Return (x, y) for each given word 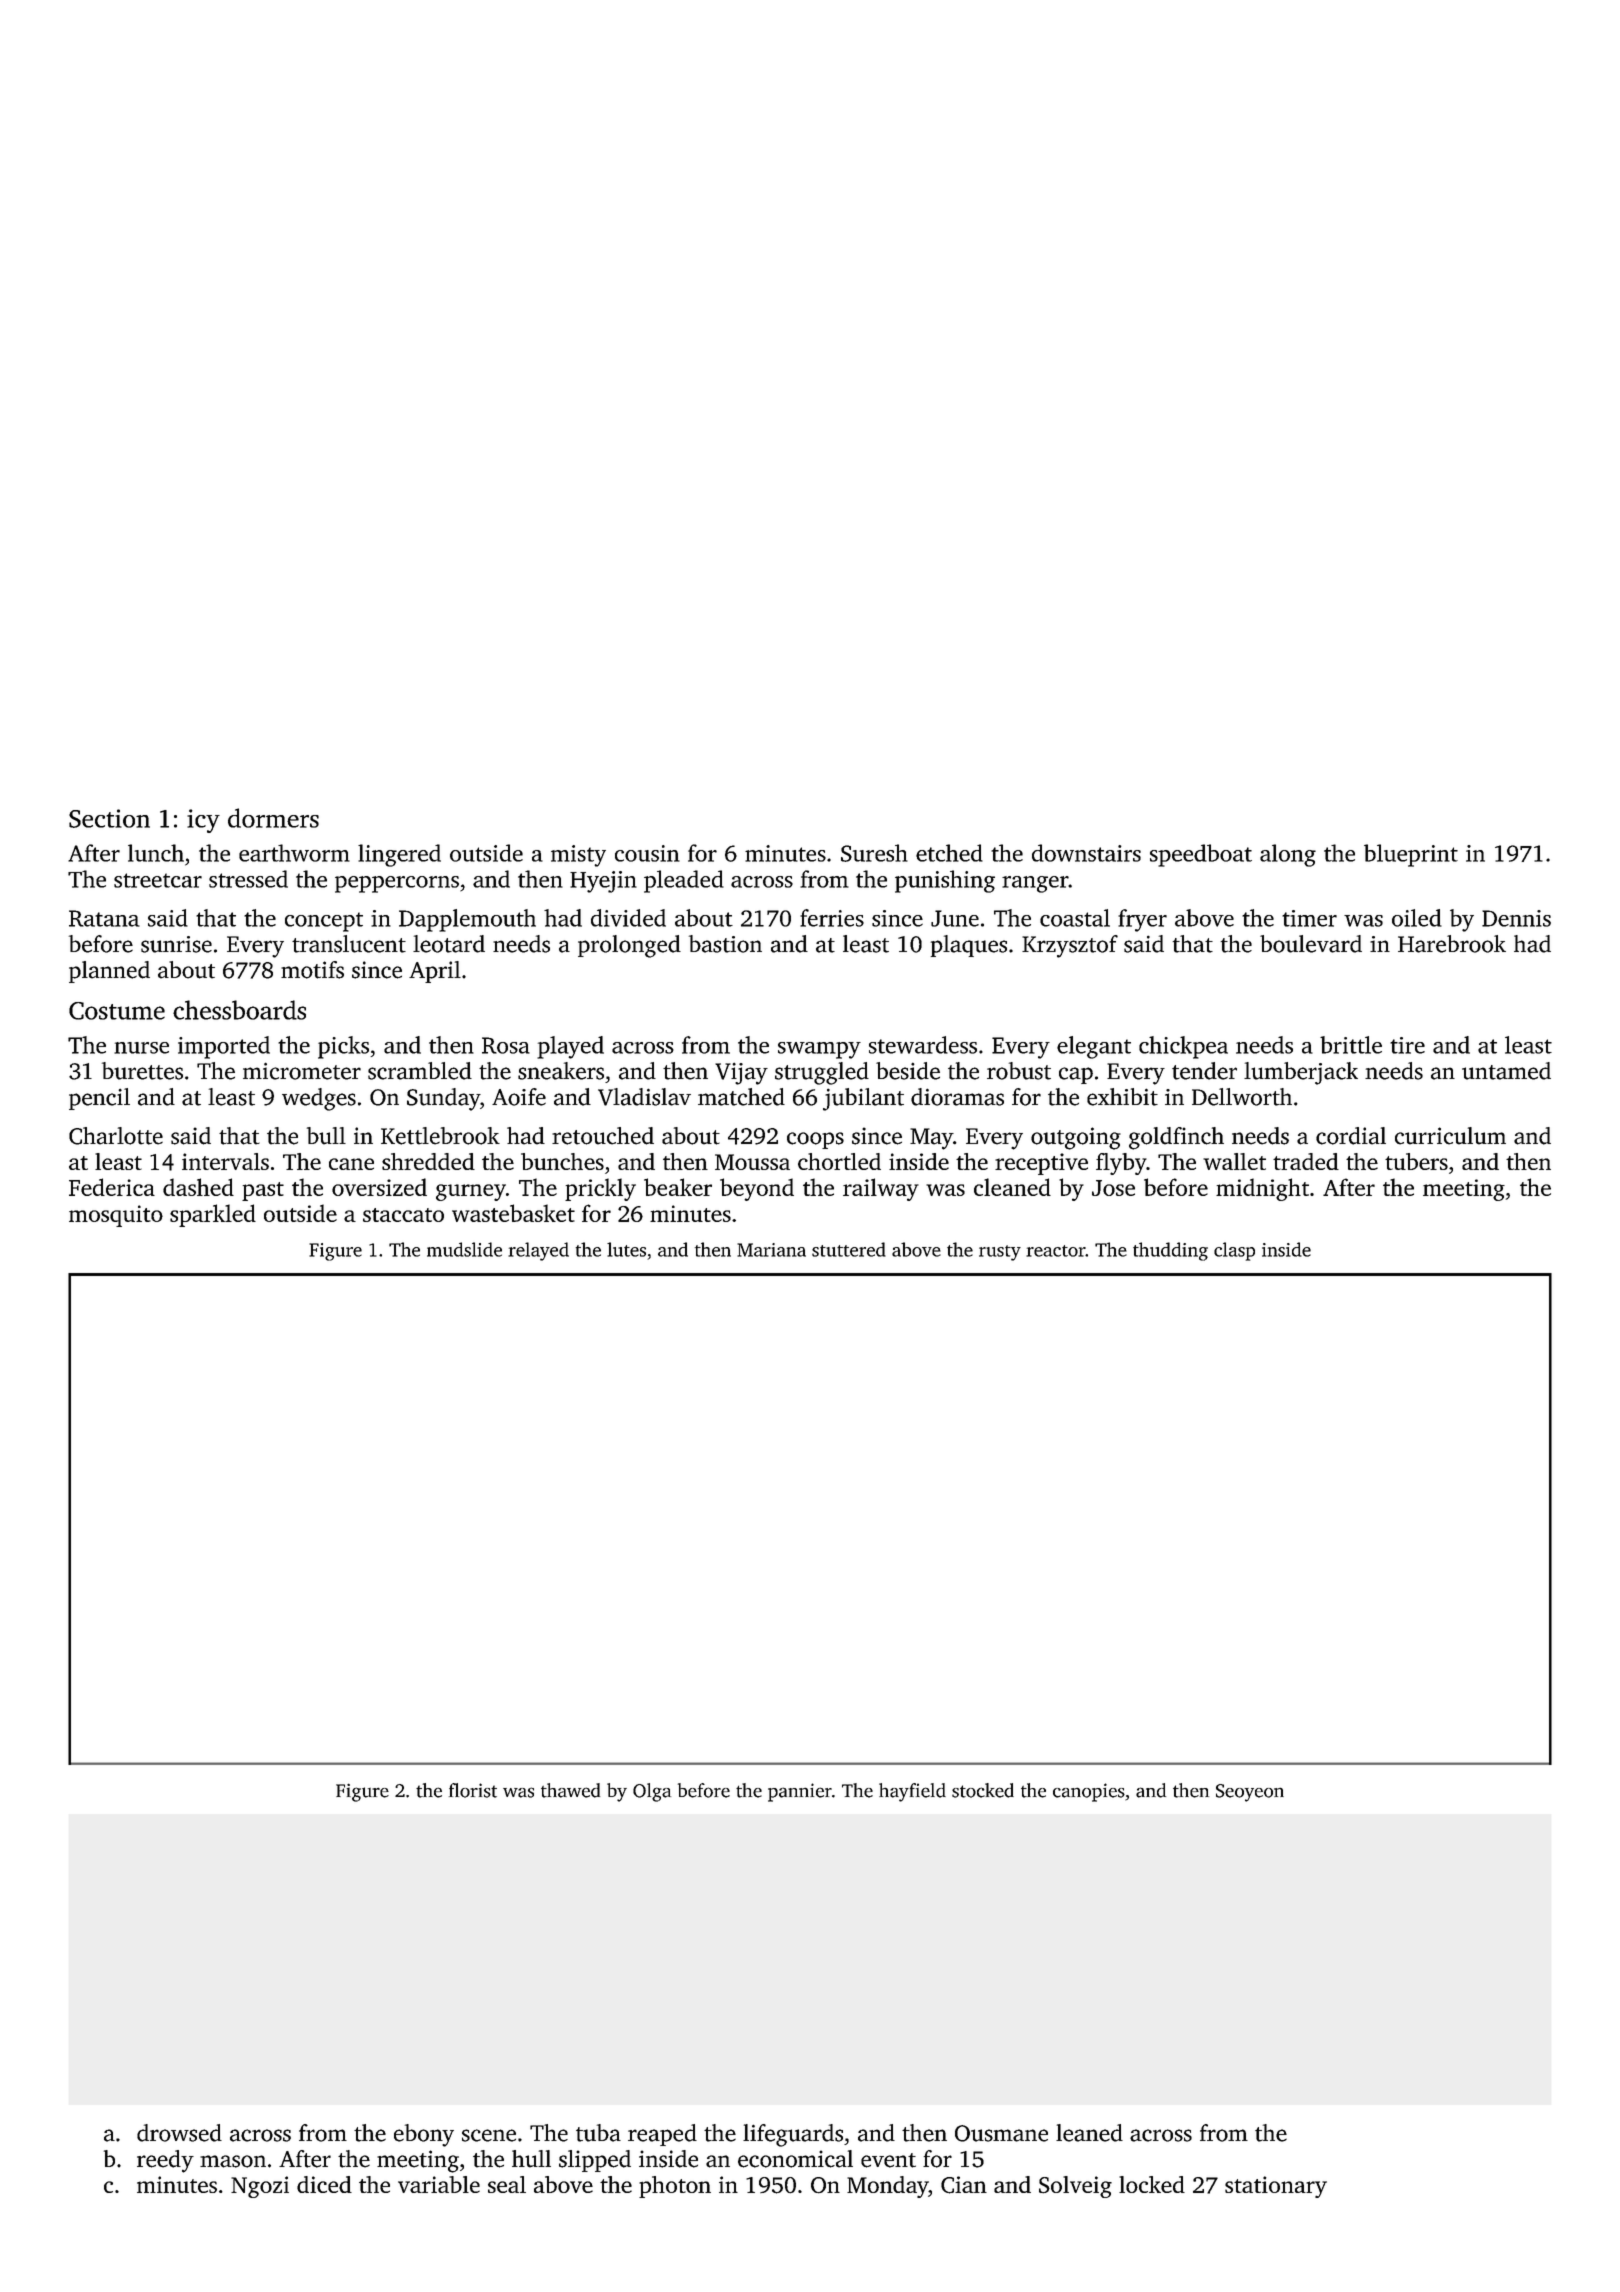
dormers (273, 818)
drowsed (179, 2133)
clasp (1234, 1251)
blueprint (1411, 855)
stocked (983, 1790)
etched (949, 853)
